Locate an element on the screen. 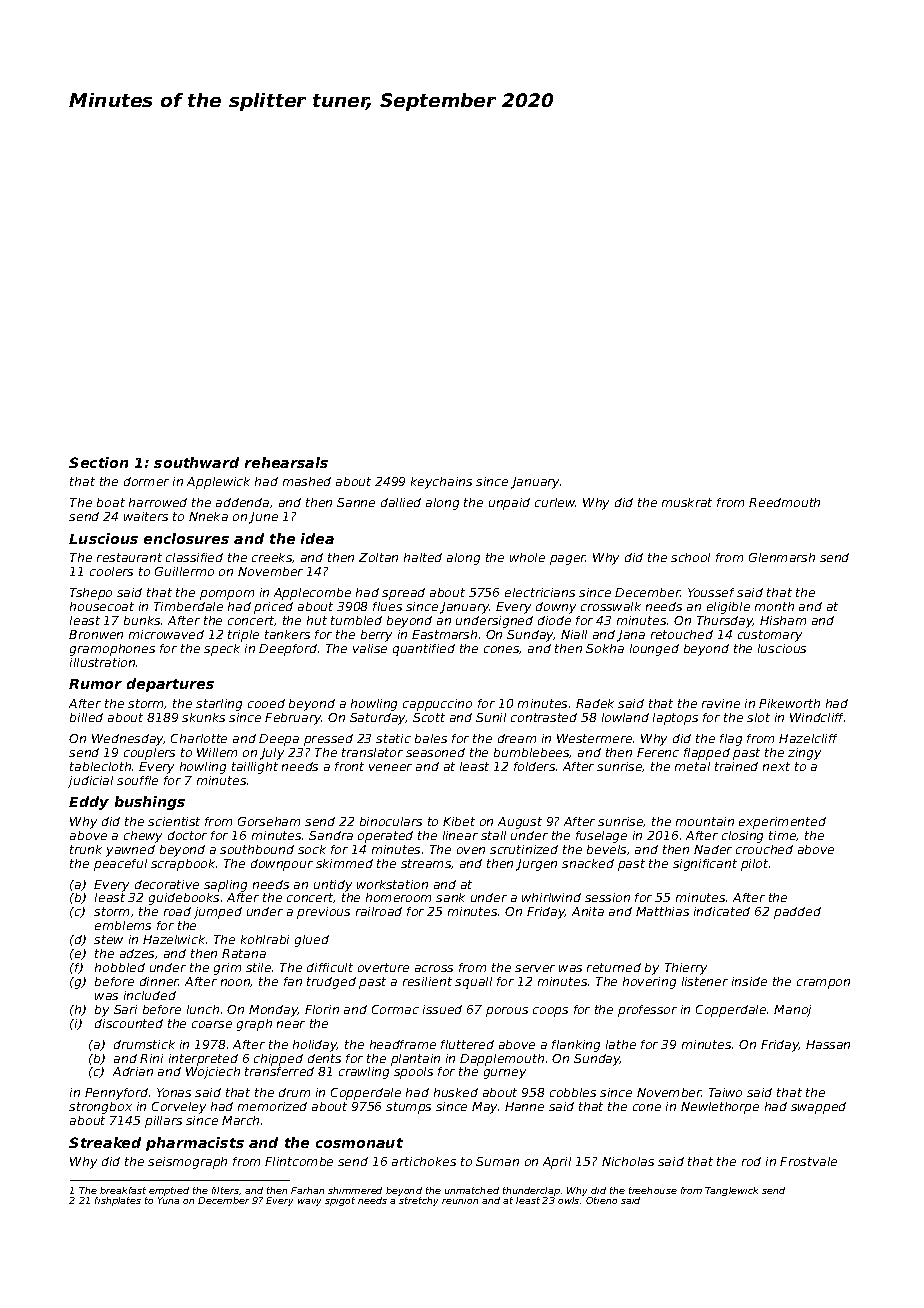 The image size is (924, 1308). August is located at coordinates (520, 823).
